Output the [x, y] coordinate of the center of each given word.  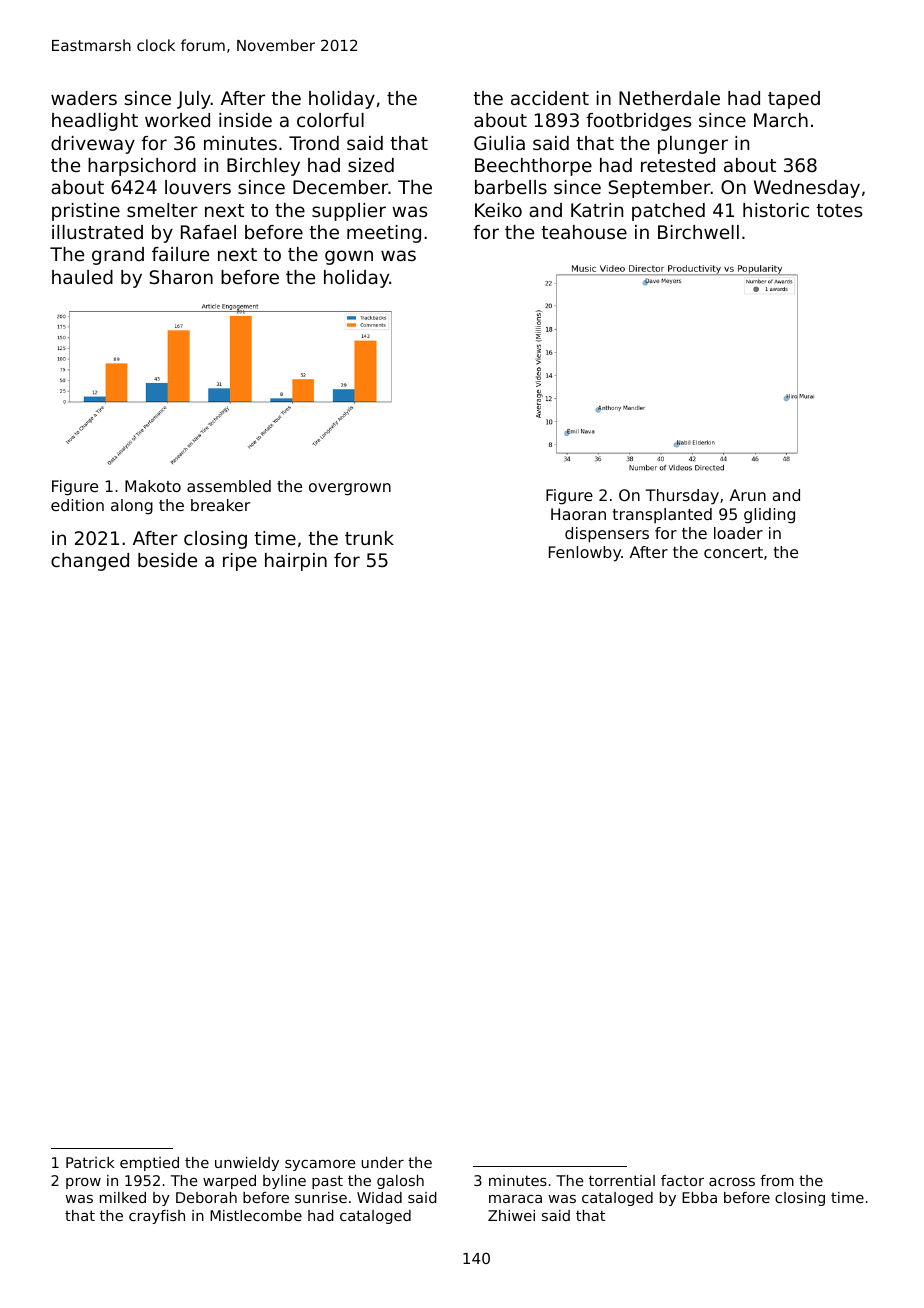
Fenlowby [585, 554]
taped [794, 100]
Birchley [263, 167]
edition [77, 505]
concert [733, 552]
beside [167, 560]
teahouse [584, 232]
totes [839, 210]
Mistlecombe [256, 1215]
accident [550, 98]
